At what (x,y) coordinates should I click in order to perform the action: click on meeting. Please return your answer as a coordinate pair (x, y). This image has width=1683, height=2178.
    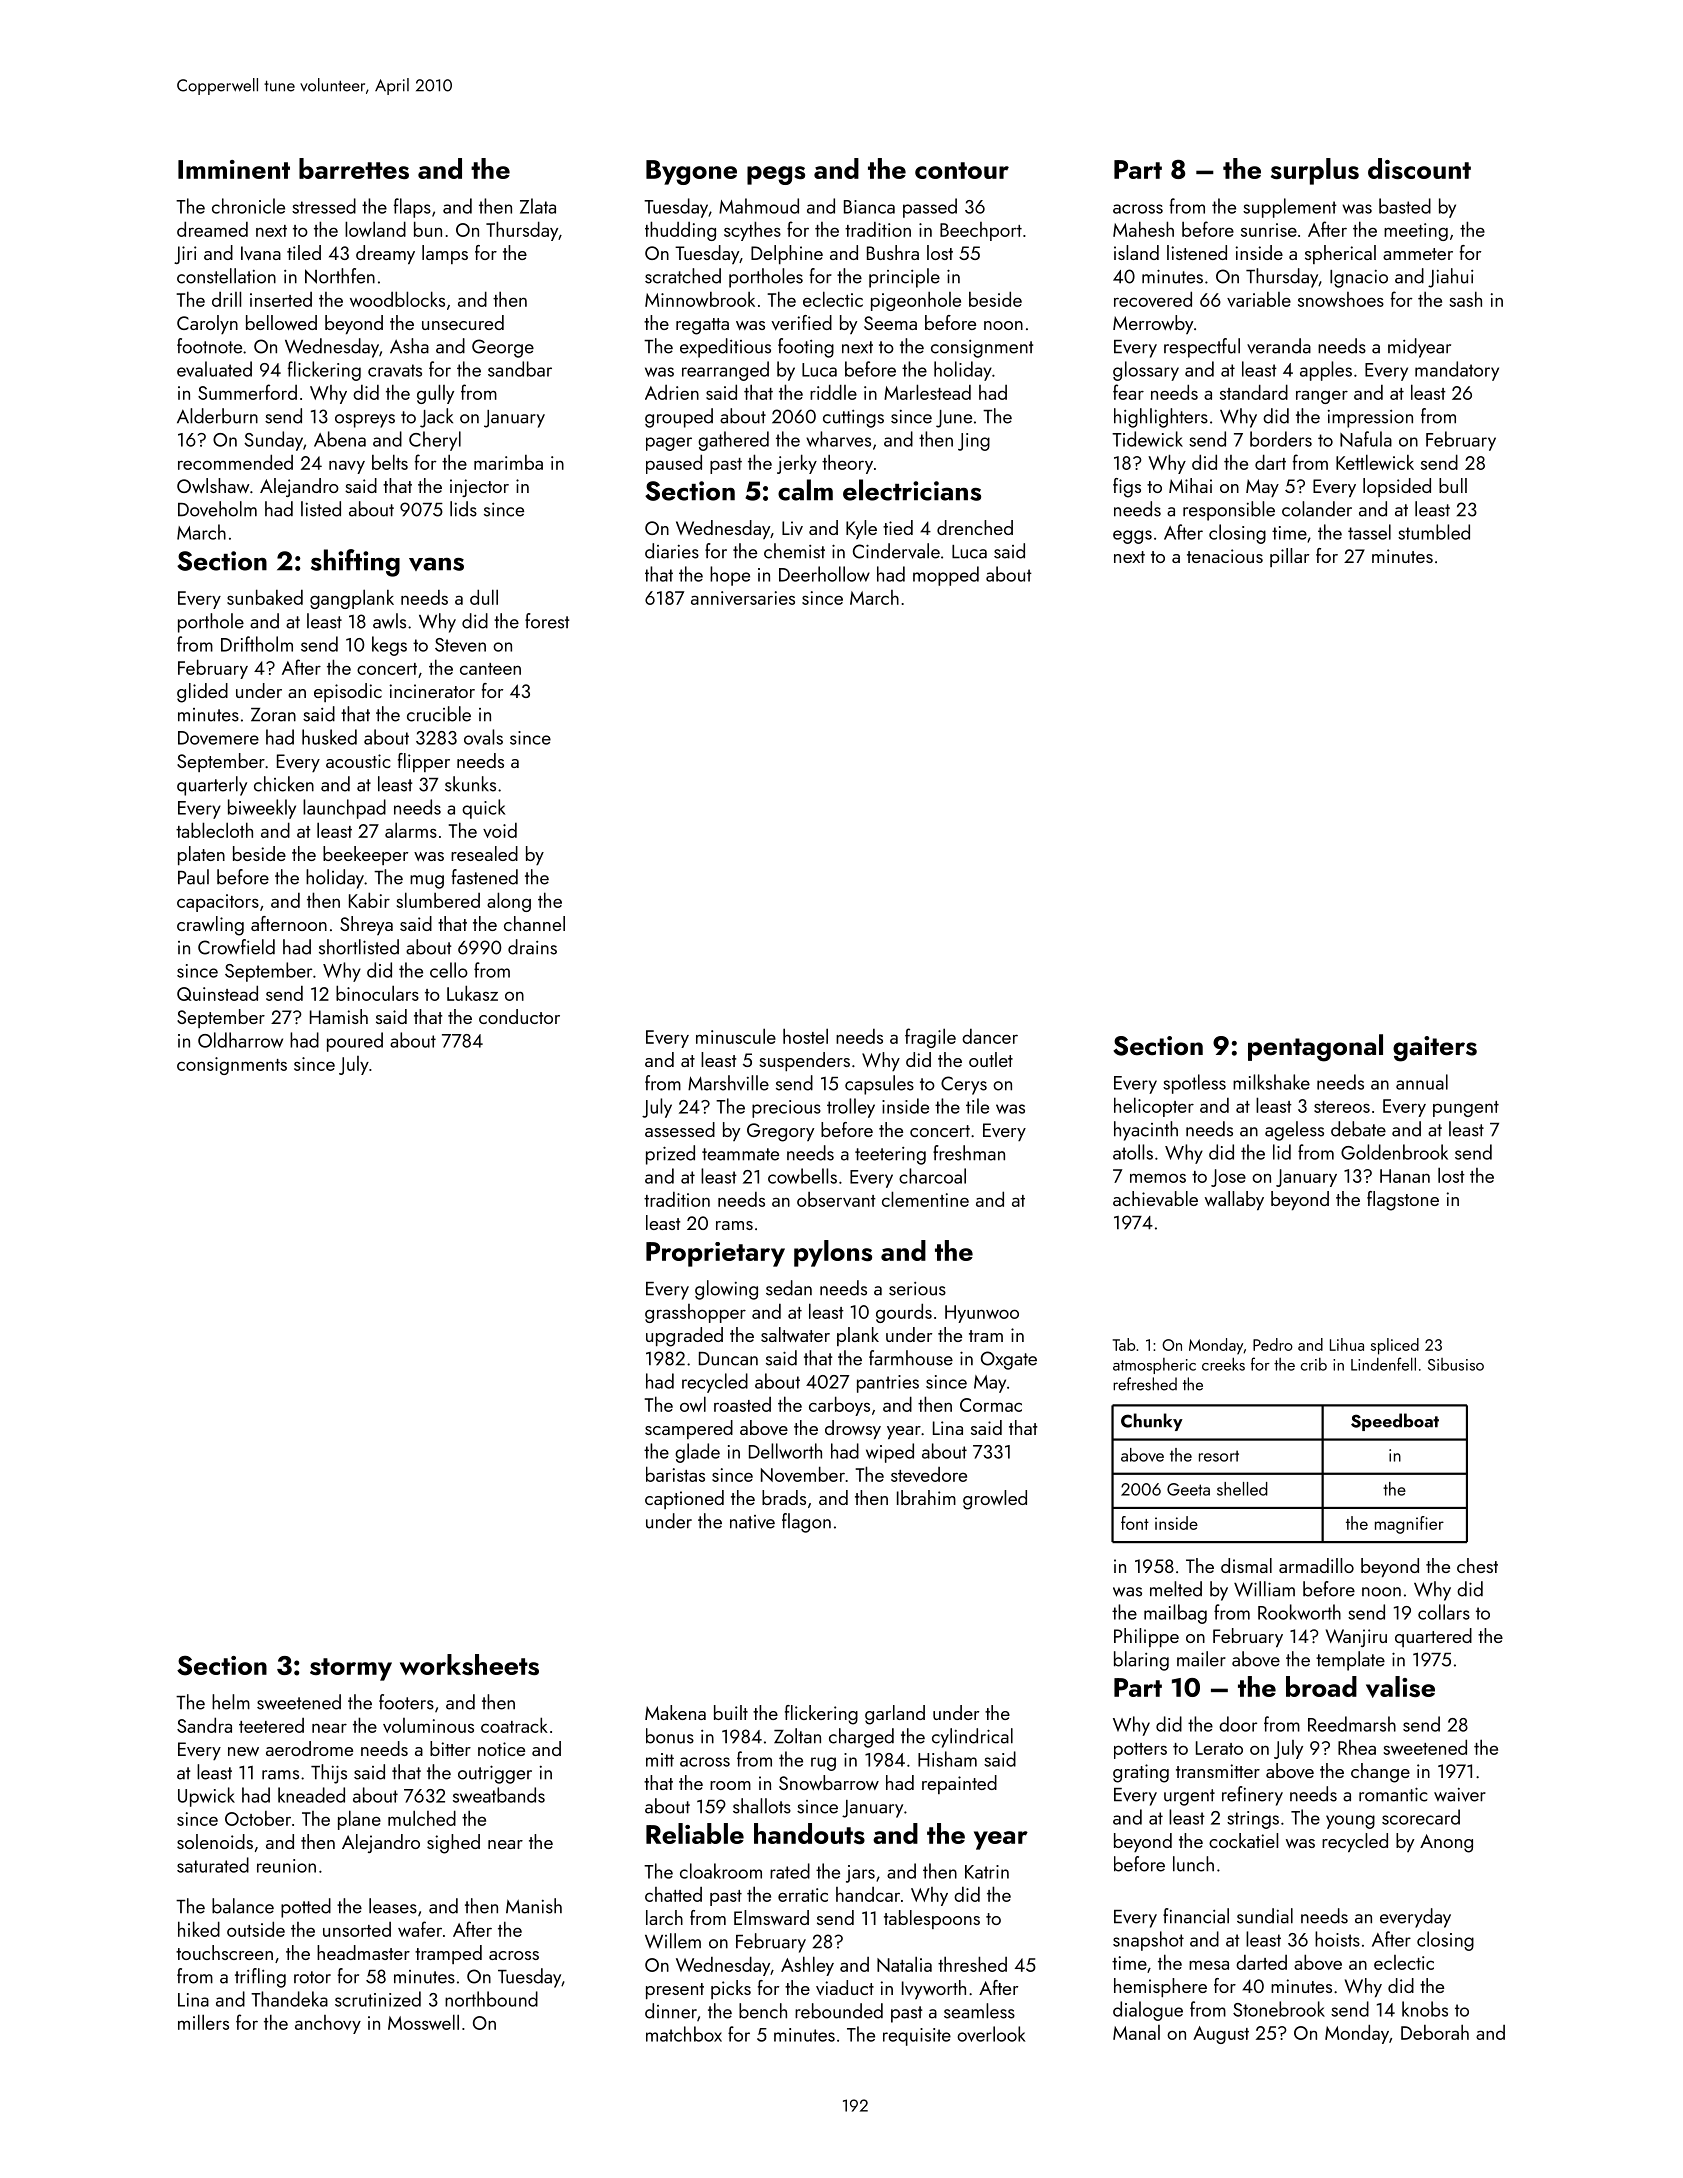
    Looking at the image, I should click on (1416, 232).
